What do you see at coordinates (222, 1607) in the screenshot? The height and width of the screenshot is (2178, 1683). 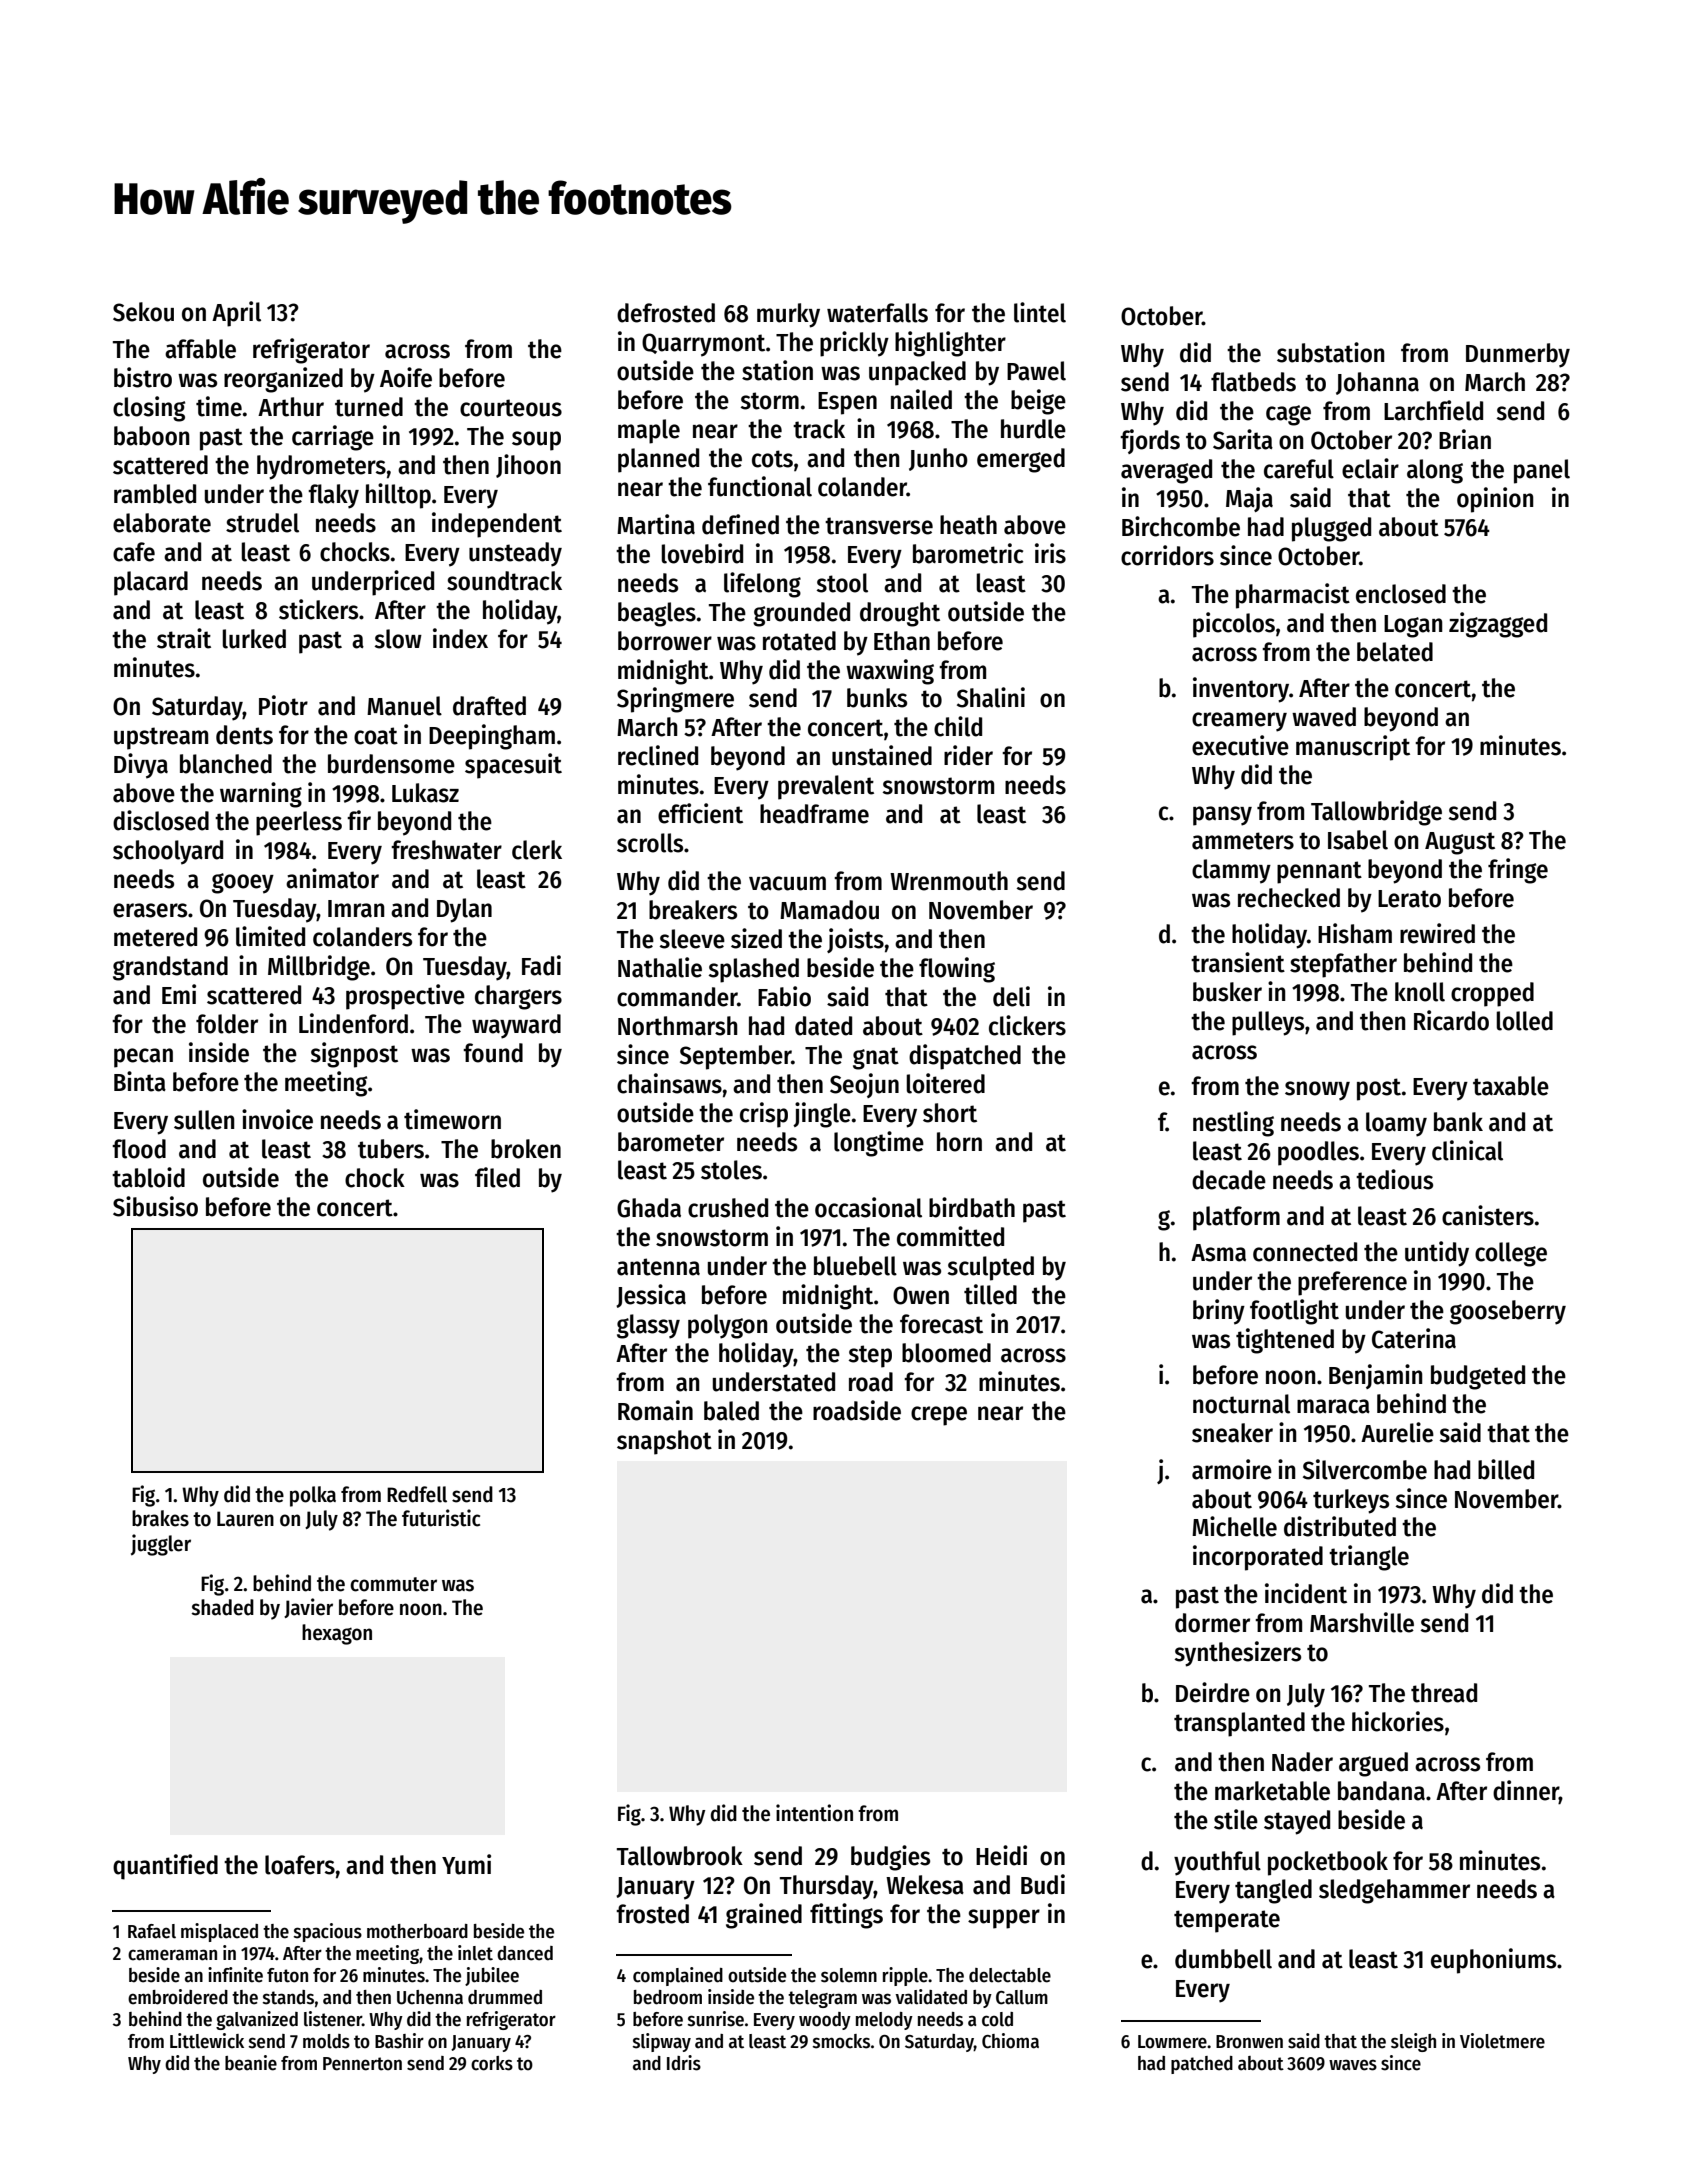 I see `shaded` at bounding box center [222, 1607].
